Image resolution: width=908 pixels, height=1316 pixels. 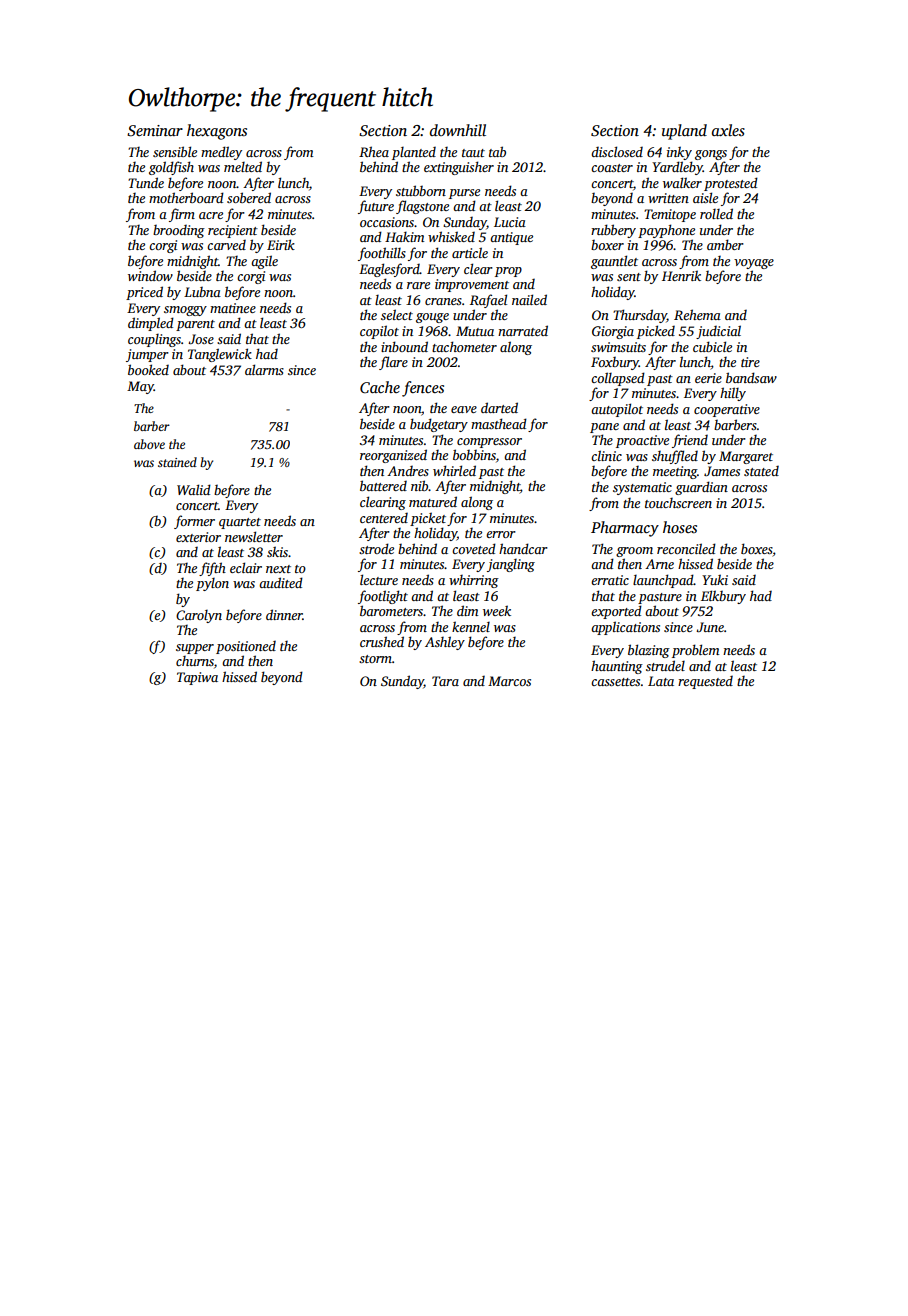 I want to click on Margaret, so click(x=746, y=457).
